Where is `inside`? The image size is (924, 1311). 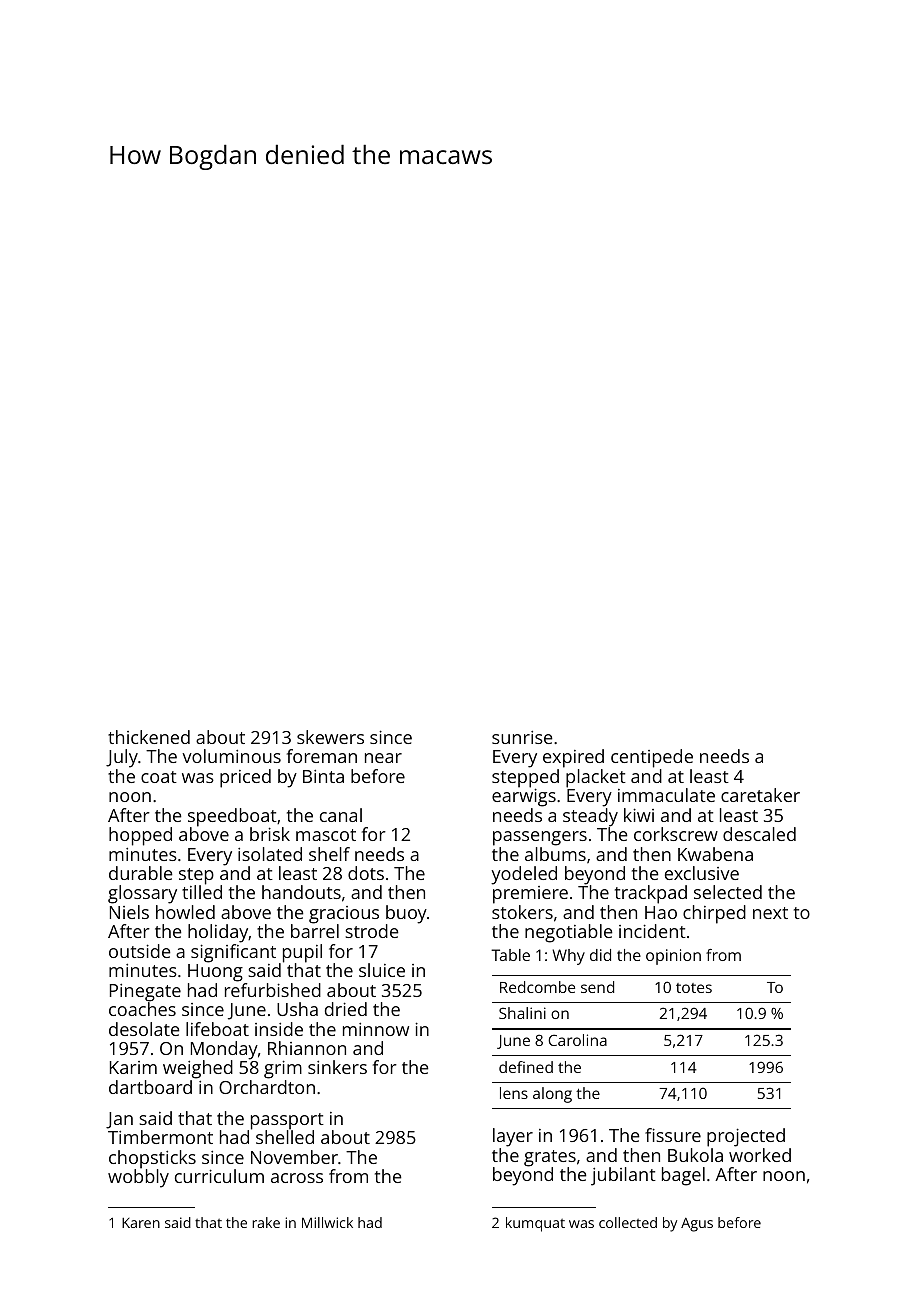
inside is located at coordinates (279, 1029).
